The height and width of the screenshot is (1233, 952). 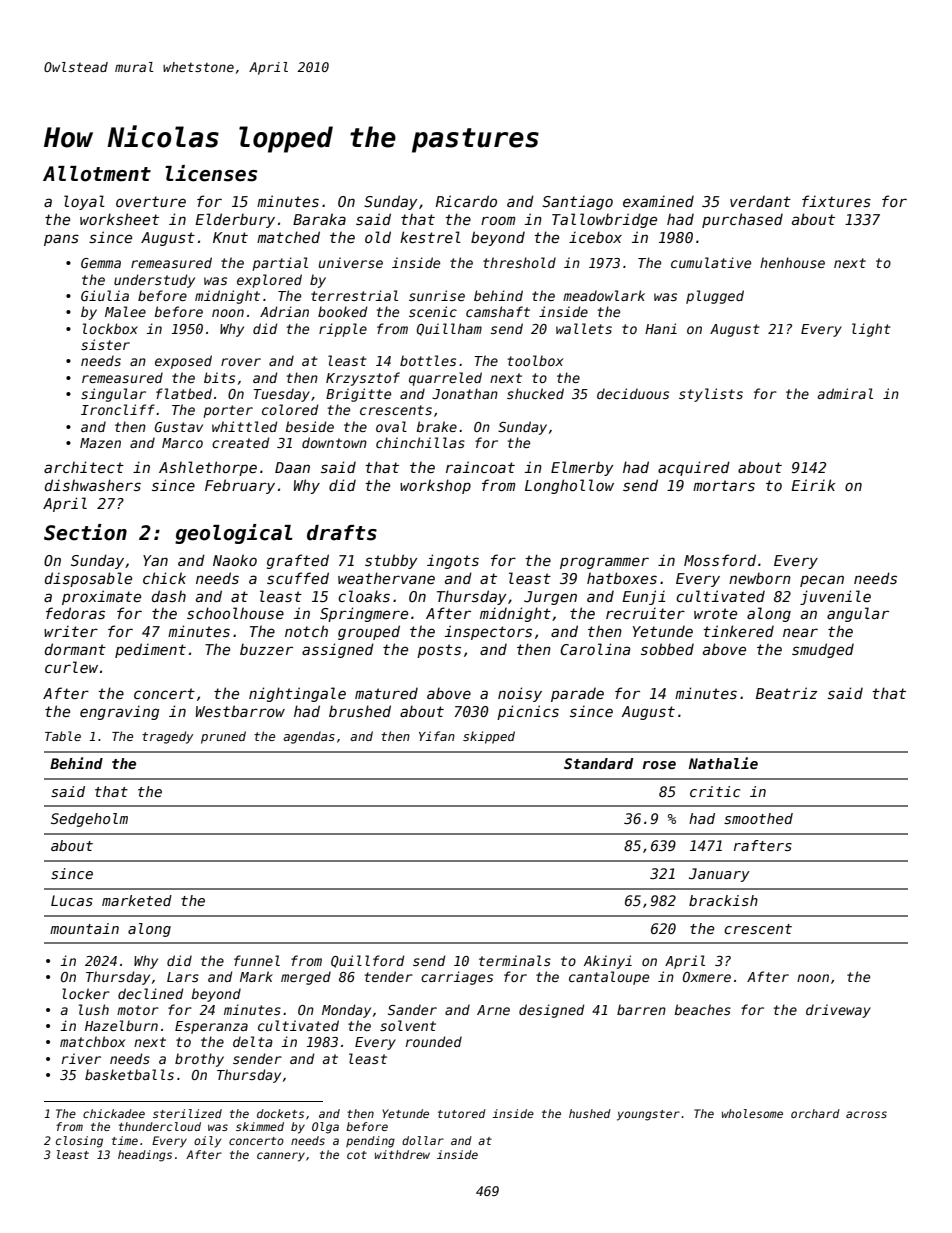 What do you see at coordinates (786, 693) in the screenshot?
I see `Beatriz` at bounding box center [786, 693].
